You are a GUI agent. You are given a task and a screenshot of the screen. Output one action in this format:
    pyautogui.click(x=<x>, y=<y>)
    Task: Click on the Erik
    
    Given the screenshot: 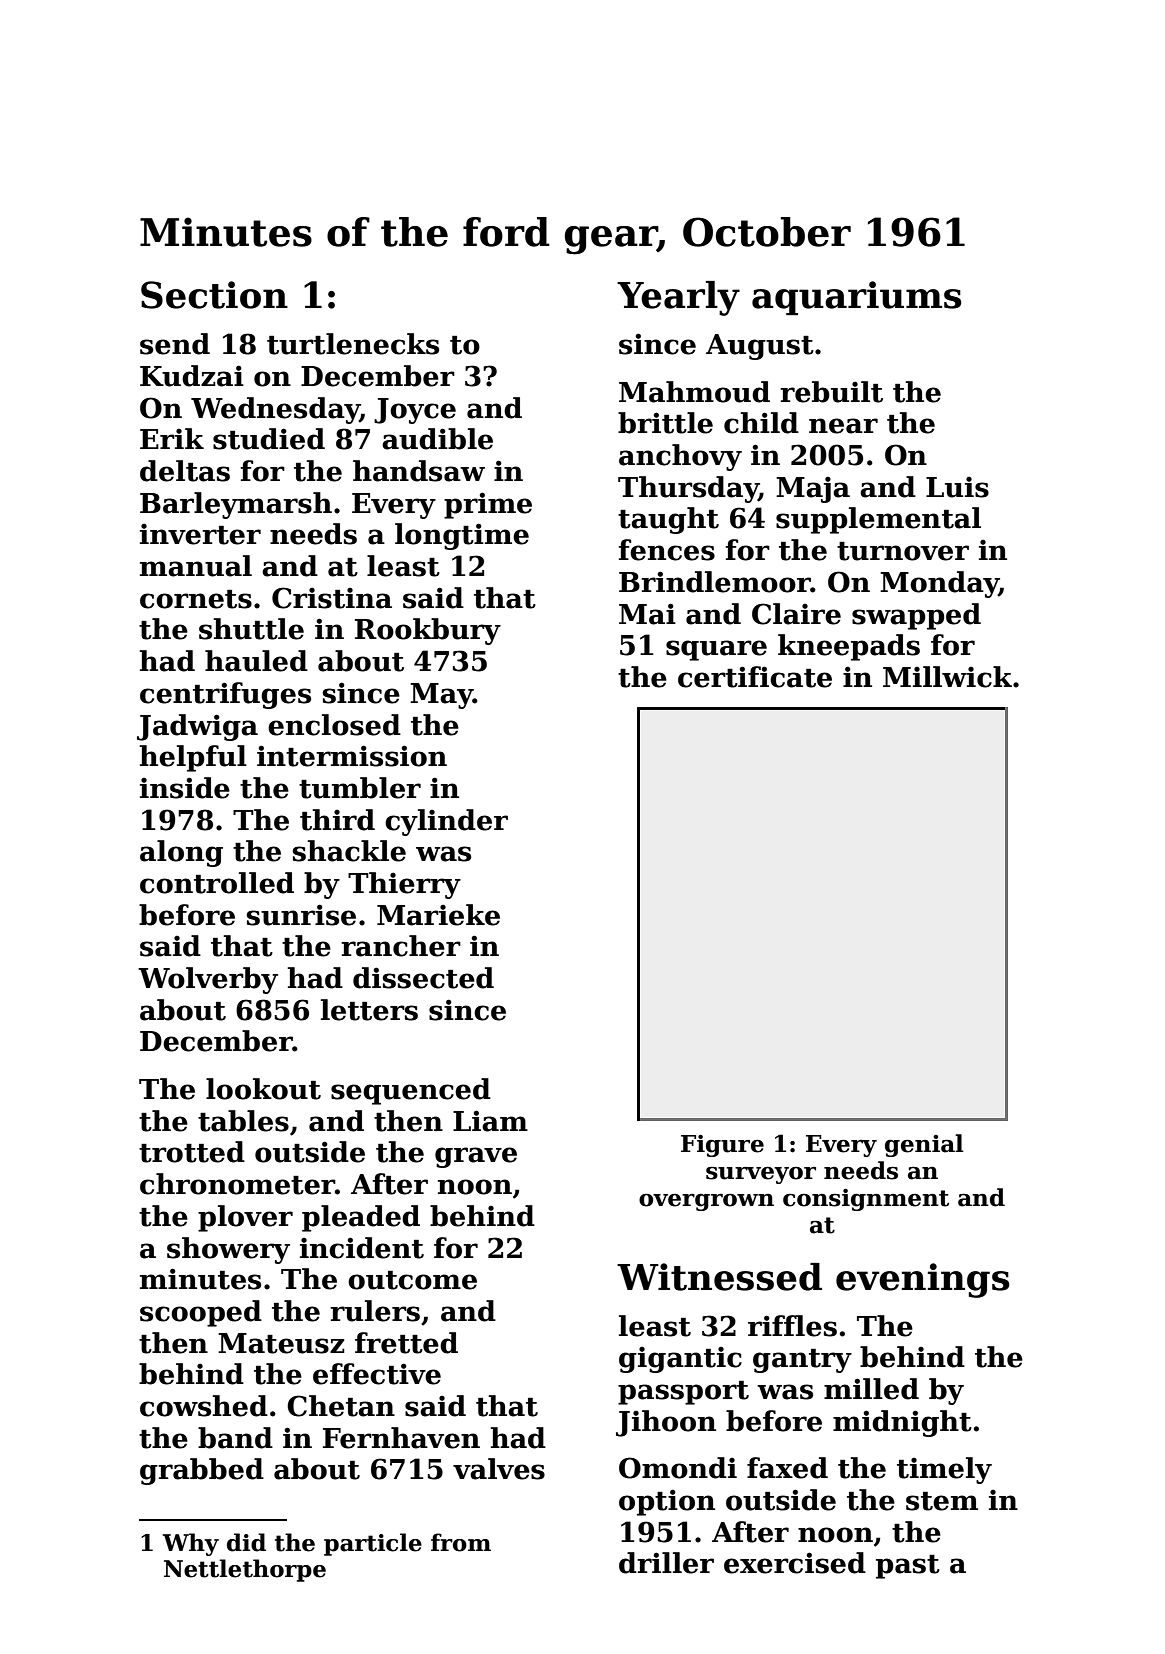 What is the action you would take?
    pyautogui.click(x=172, y=438)
